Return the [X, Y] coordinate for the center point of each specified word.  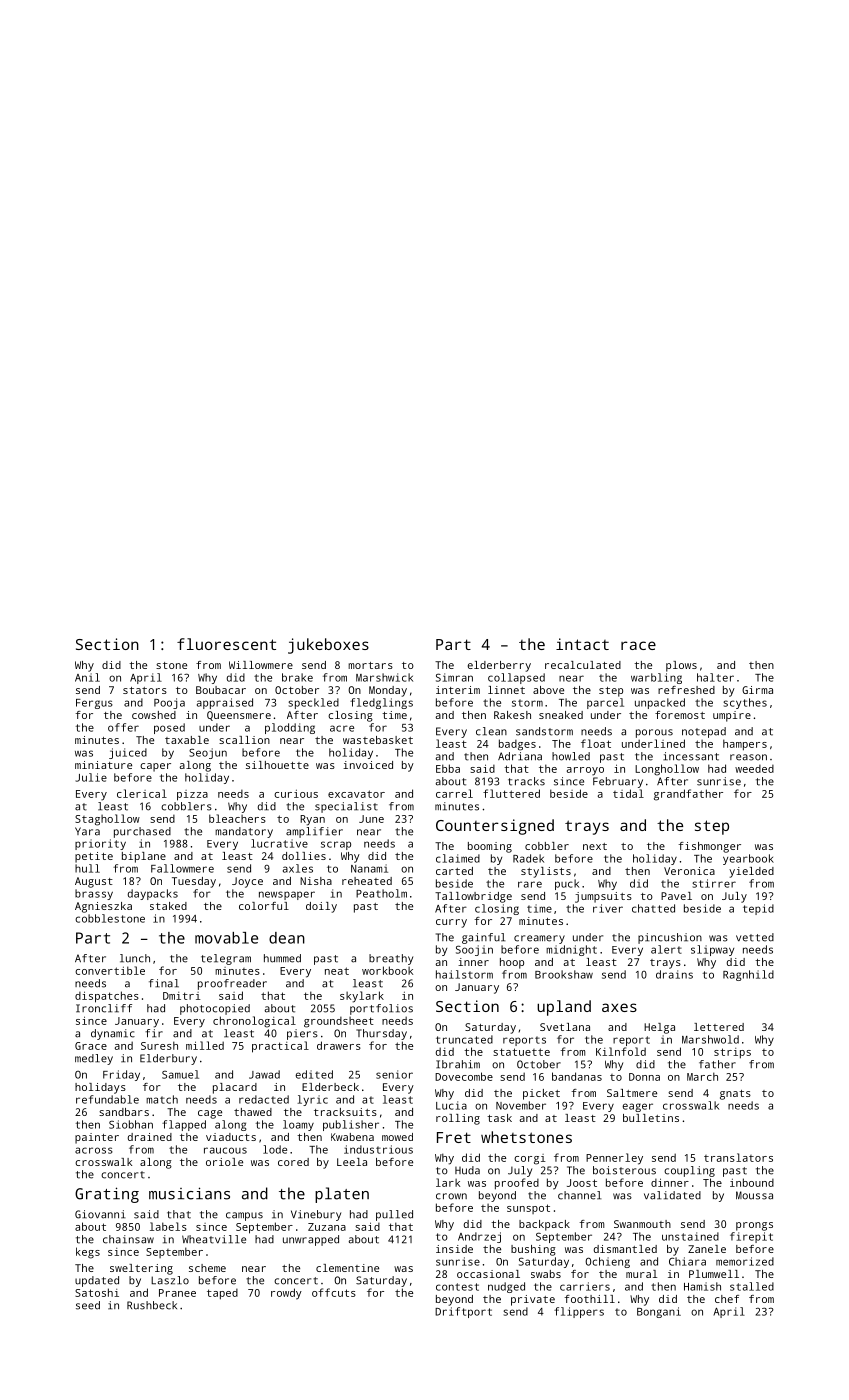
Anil [87, 677]
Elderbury [168, 1059]
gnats [735, 1095]
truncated [464, 1039]
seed [88, 1305]
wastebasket [378, 740]
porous [654, 733]
